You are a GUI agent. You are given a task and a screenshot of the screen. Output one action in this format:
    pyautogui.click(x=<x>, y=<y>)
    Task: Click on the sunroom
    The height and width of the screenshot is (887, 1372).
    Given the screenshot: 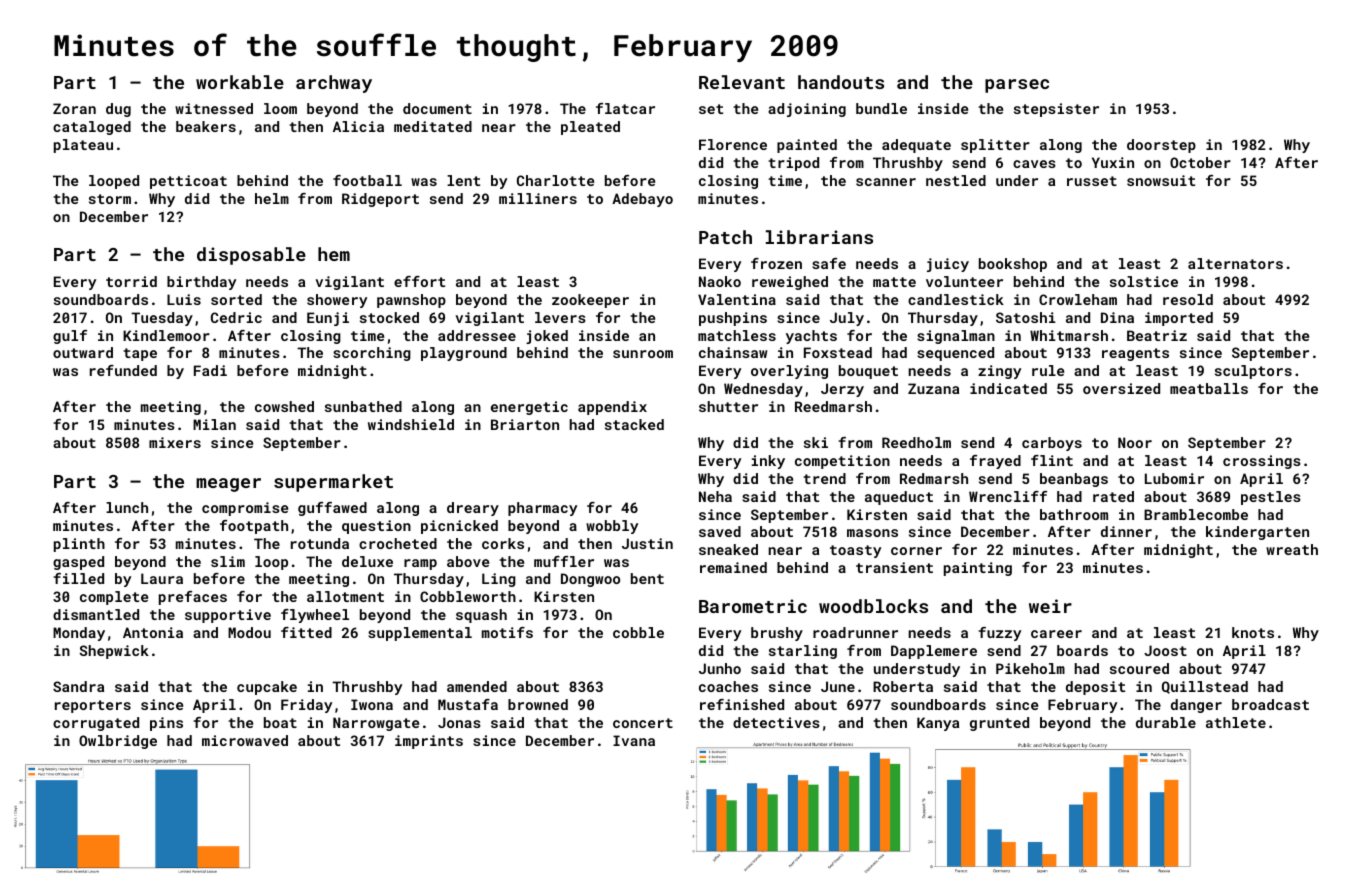 What is the action you would take?
    pyautogui.click(x=643, y=354)
